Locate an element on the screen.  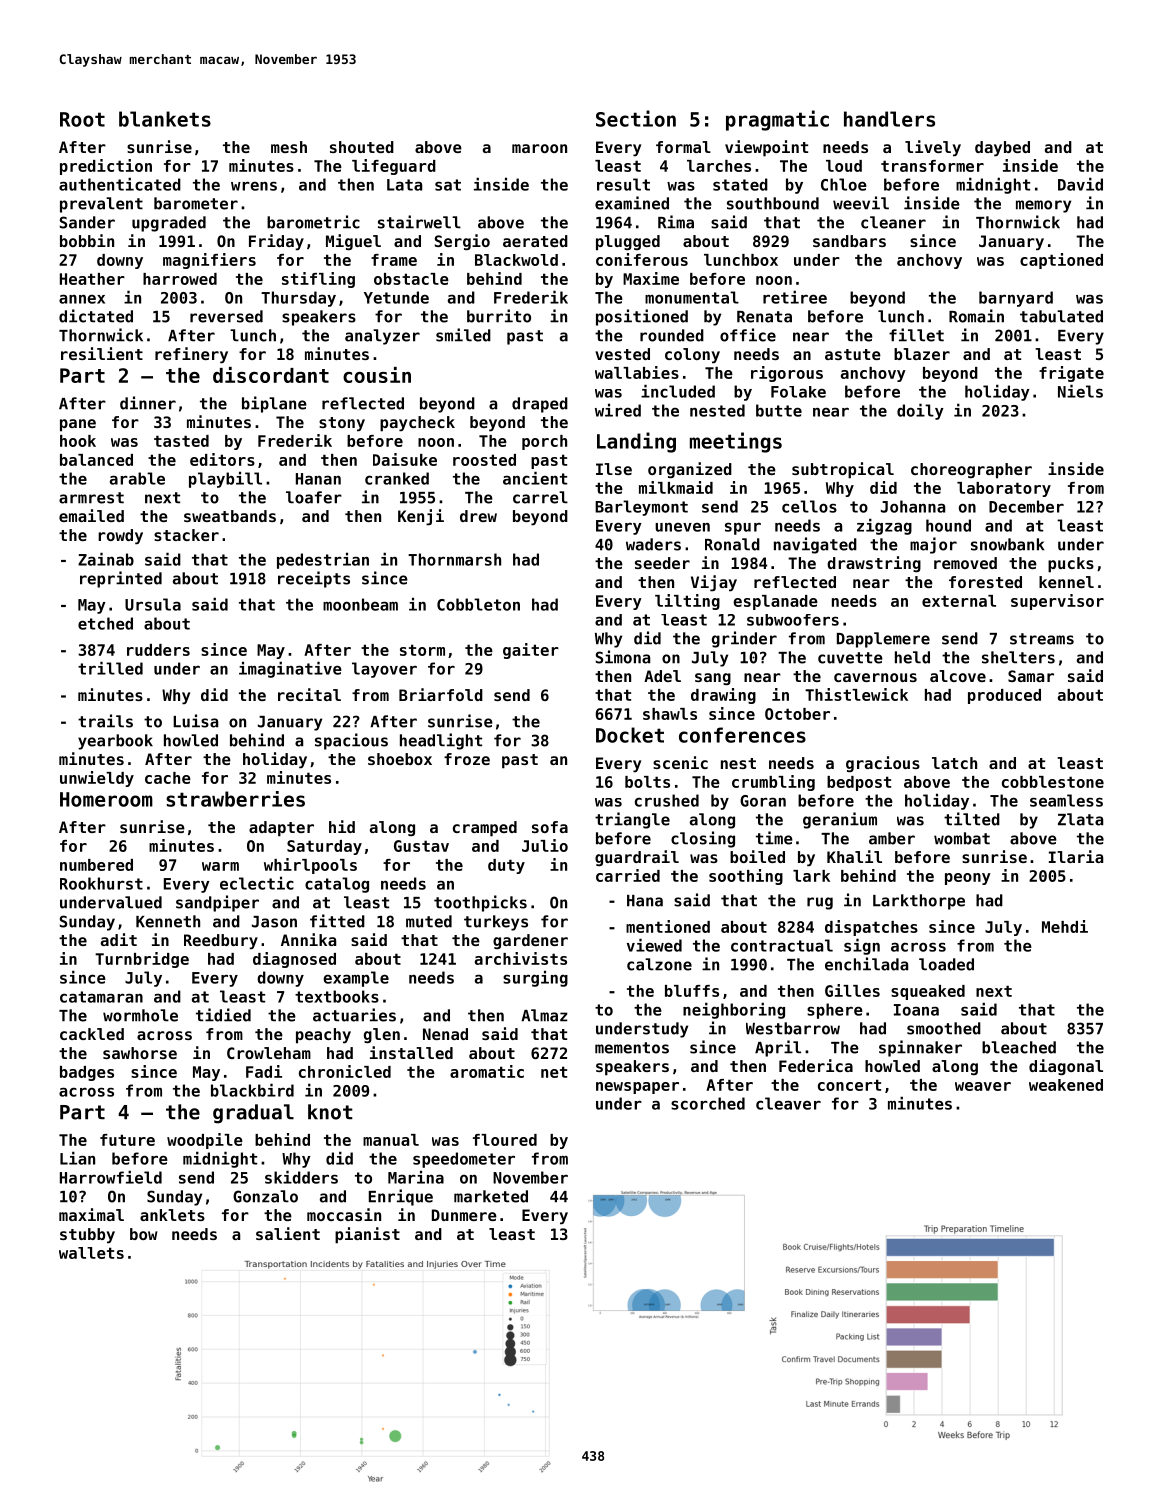
scorched is located at coordinates (708, 1103).
